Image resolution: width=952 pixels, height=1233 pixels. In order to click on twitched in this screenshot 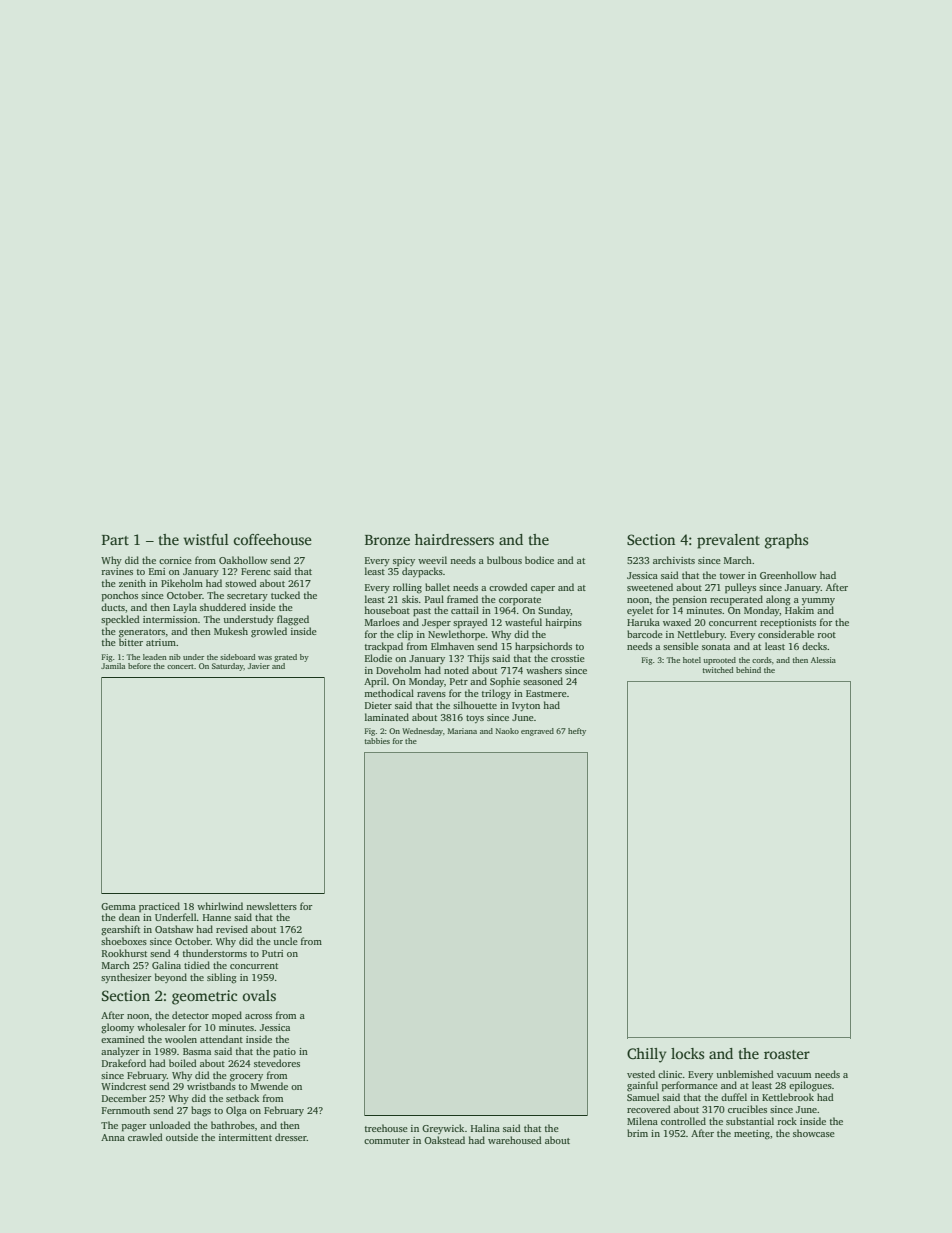, I will do `click(717, 670)`.
